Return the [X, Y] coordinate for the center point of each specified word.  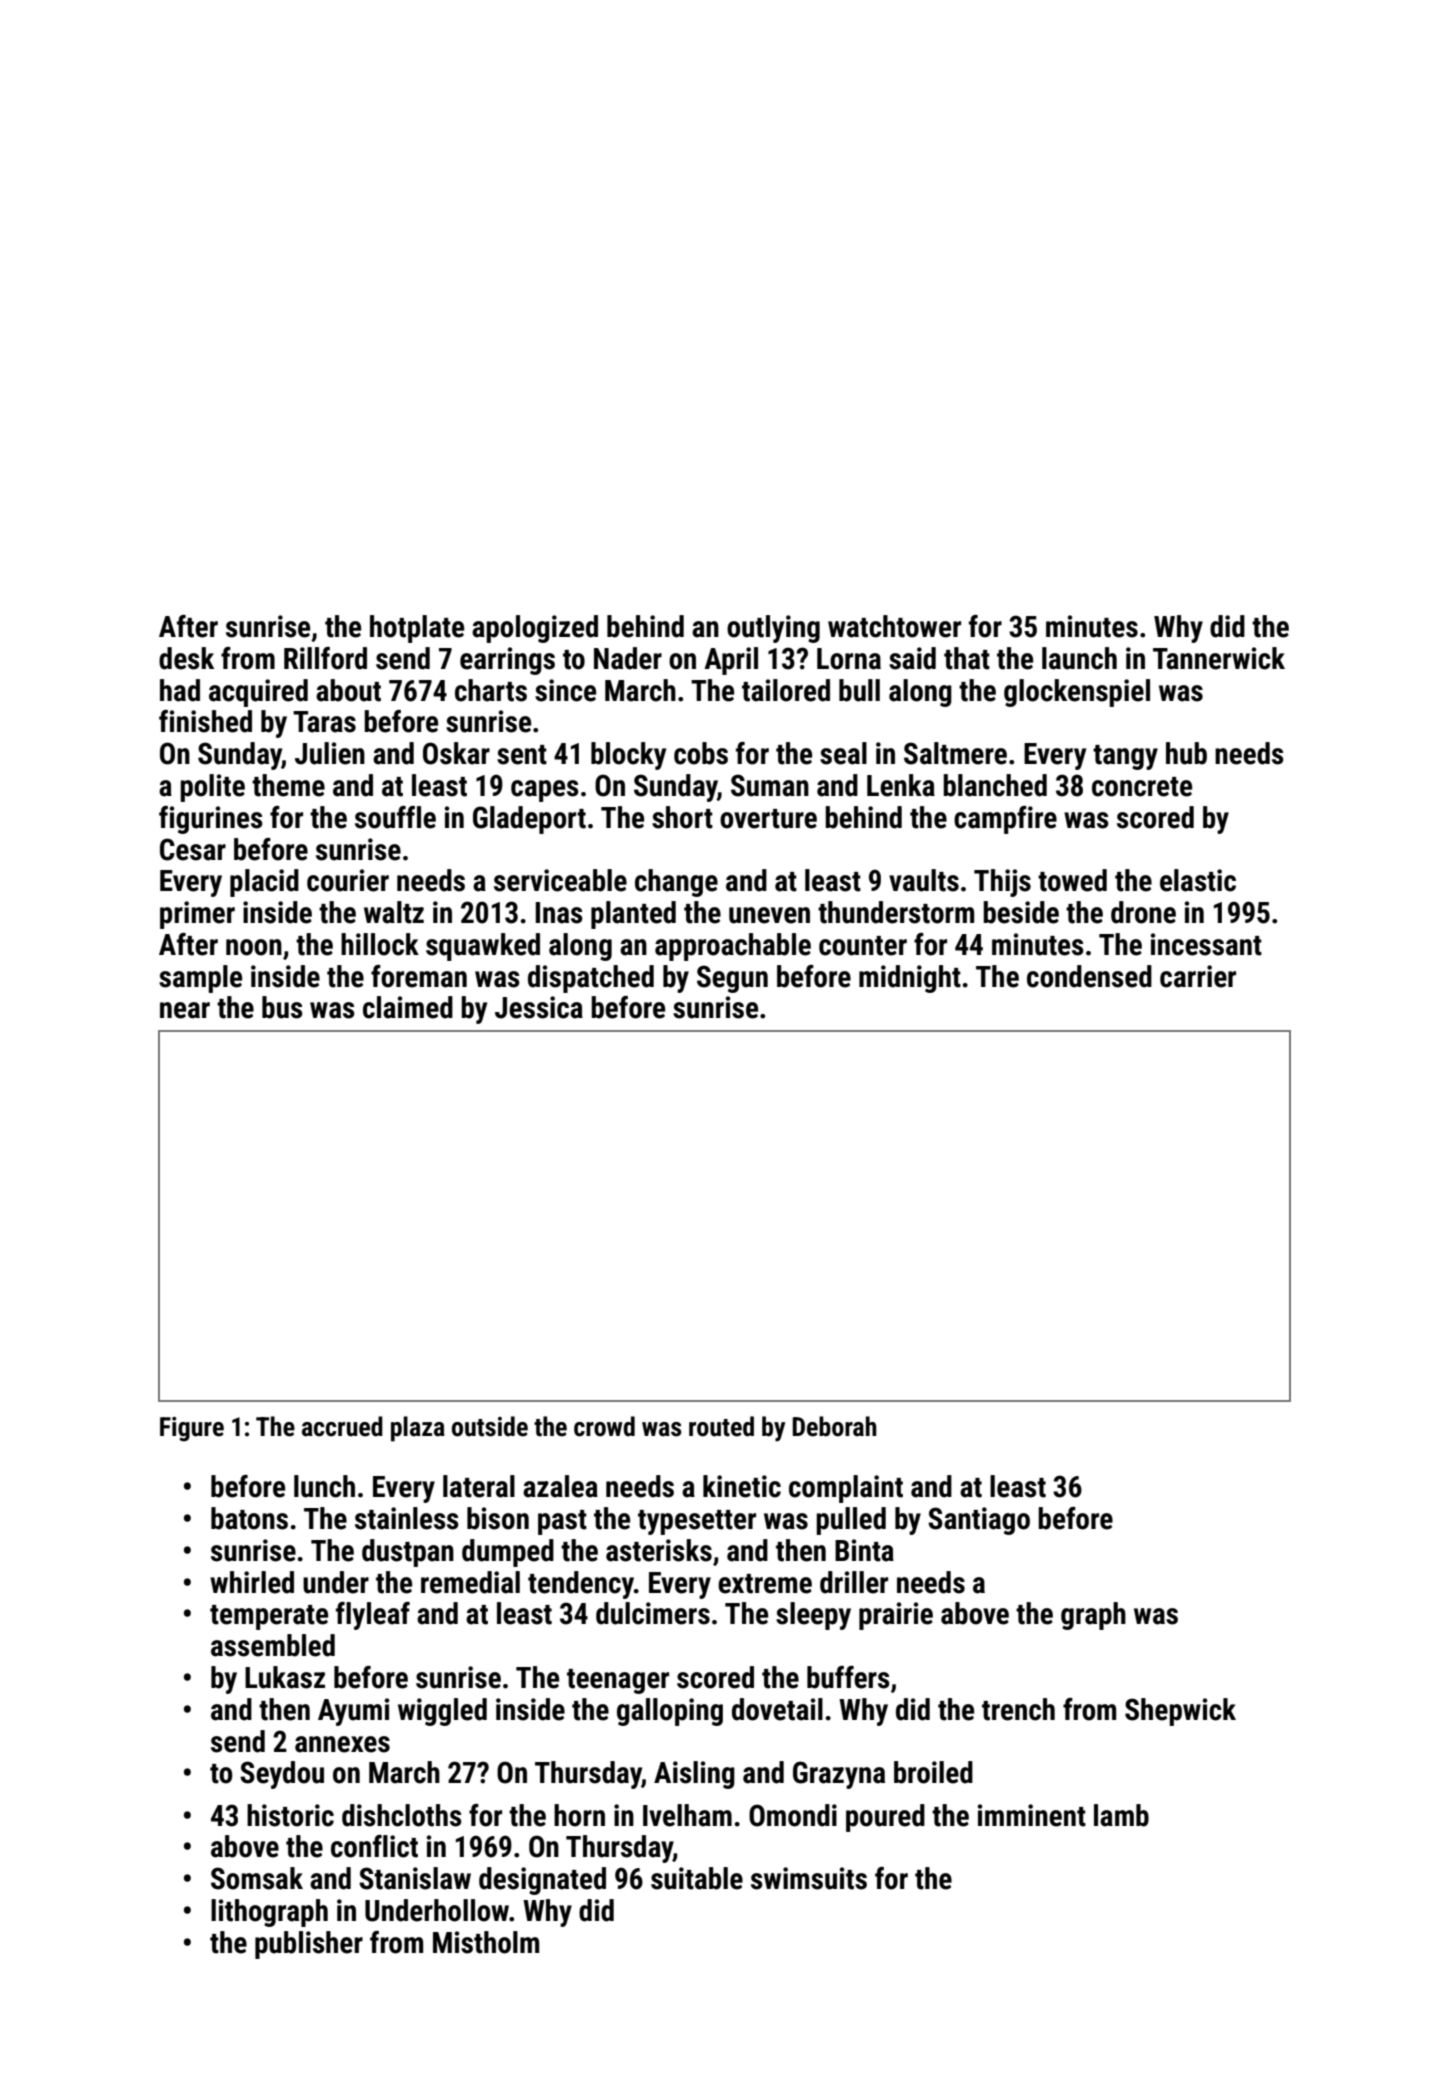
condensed [1089, 976]
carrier [1198, 976]
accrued [342, 1426]
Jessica [539, 1007]
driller [854, 1582]
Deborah [834, 1426]
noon [254, 947]
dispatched [591, 979]
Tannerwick [1219, 658]
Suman [770, 785]
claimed [408, 1007]
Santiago [979, 1521]
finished [205, 721]
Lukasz [285, 1677]
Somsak [257, 1878]
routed [721, 1426]
